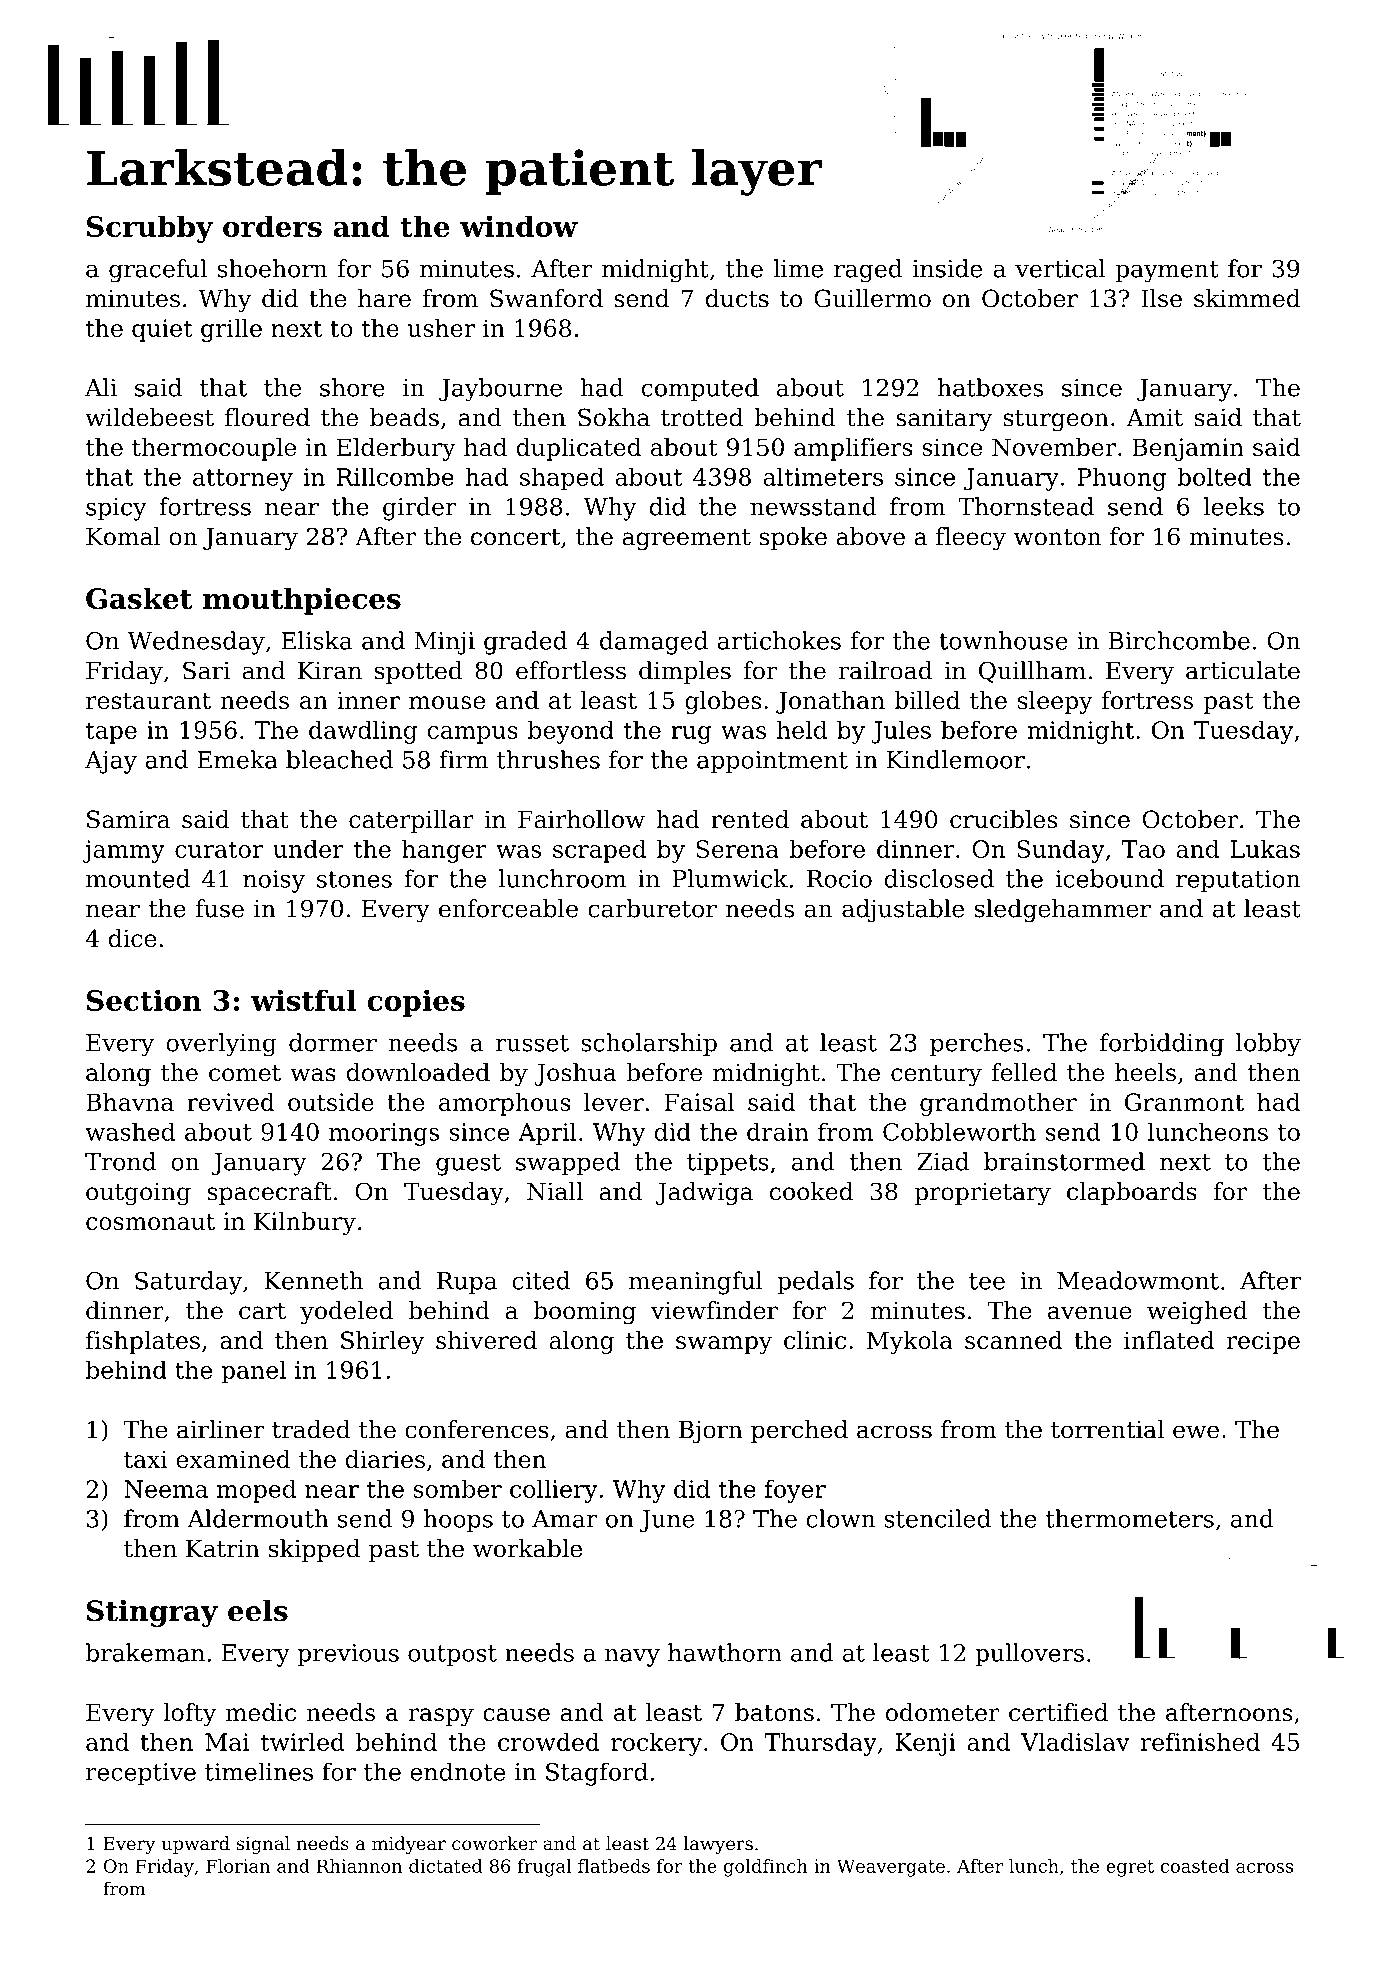  What do you see at coordinates (314, 1550) in the document?
I see `skipped` at bounding box center [314, 1550].
